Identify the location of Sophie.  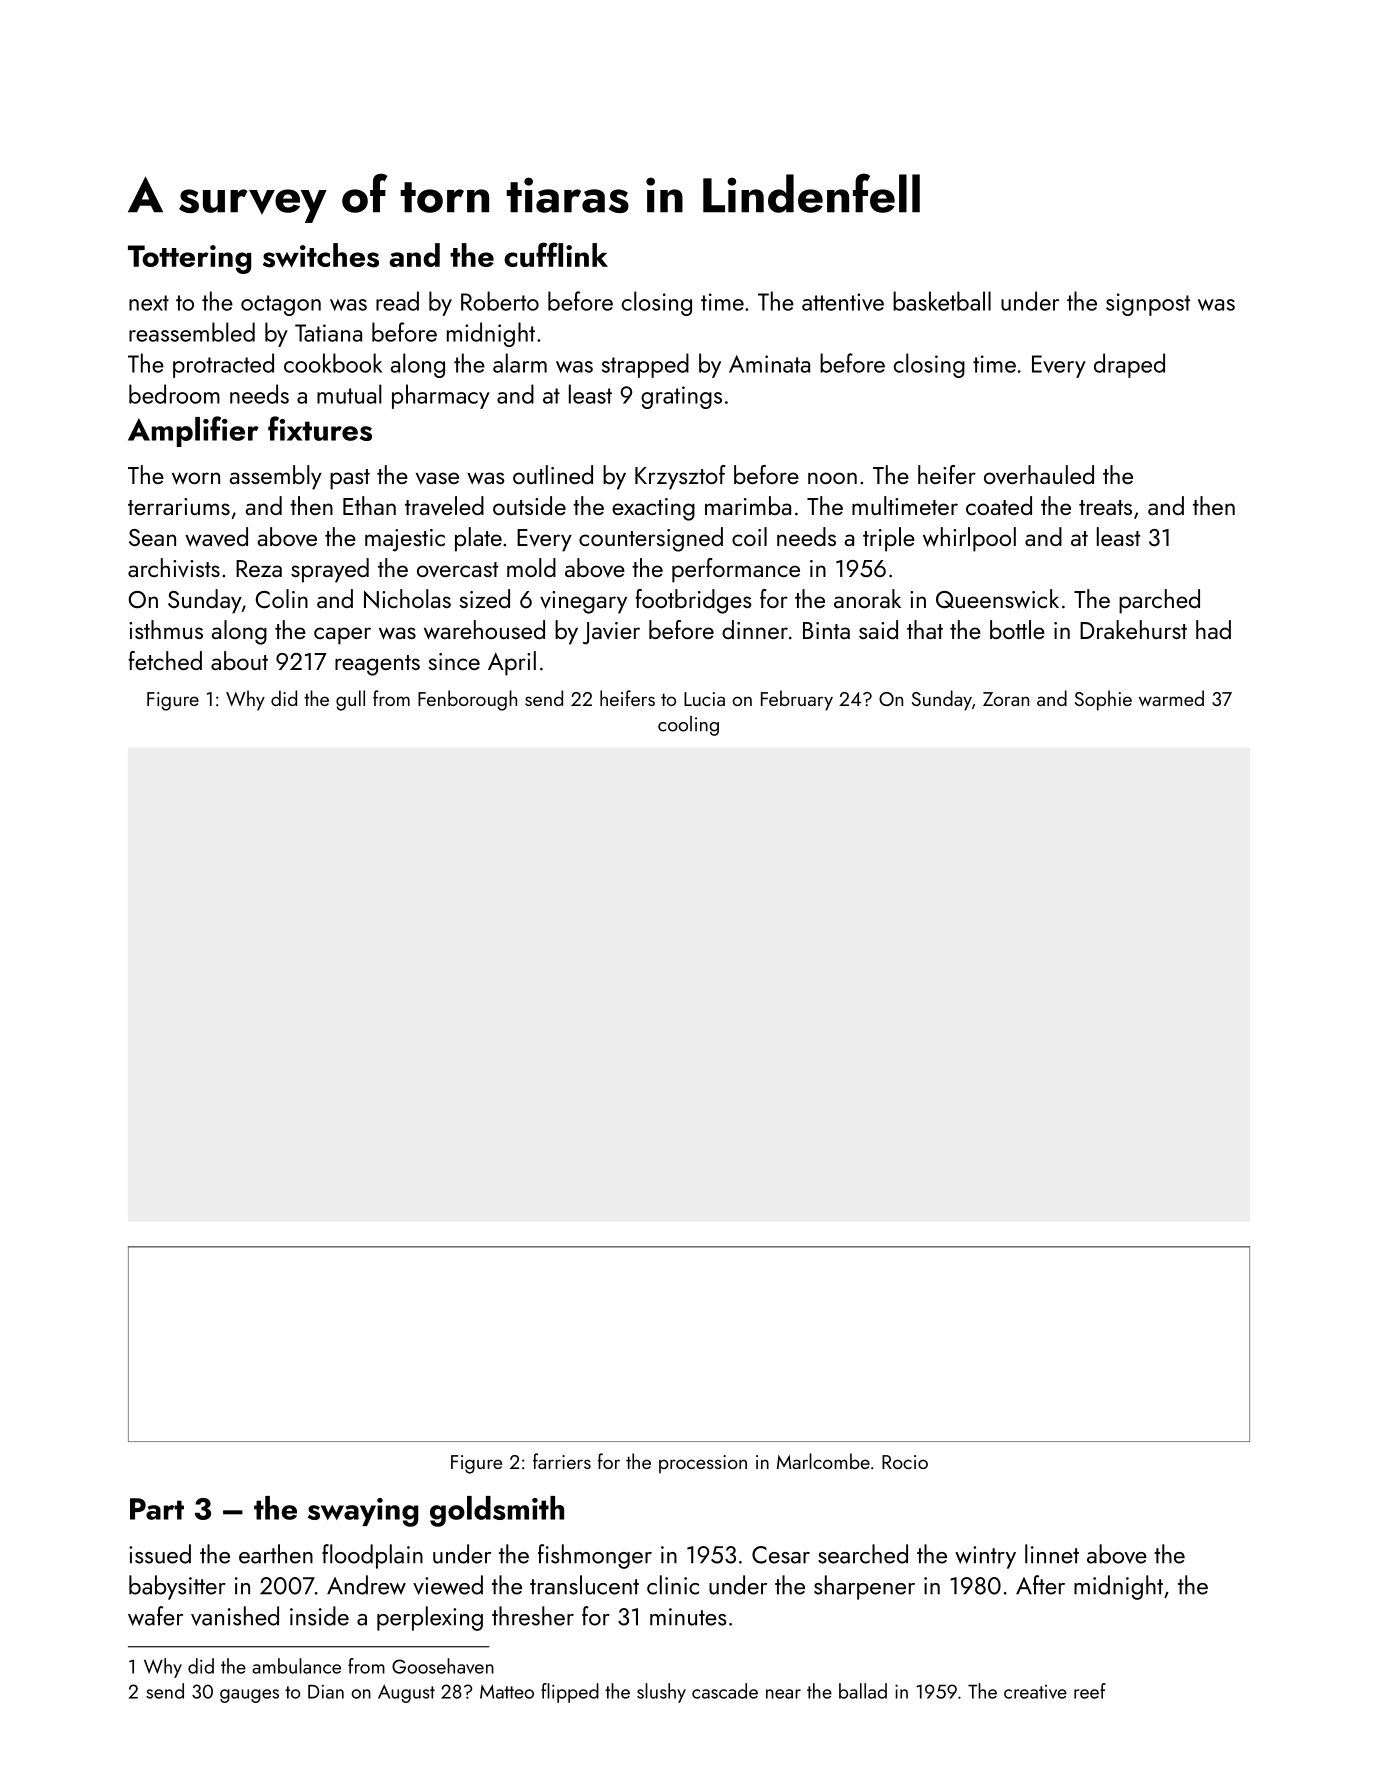
(1103, 700).
